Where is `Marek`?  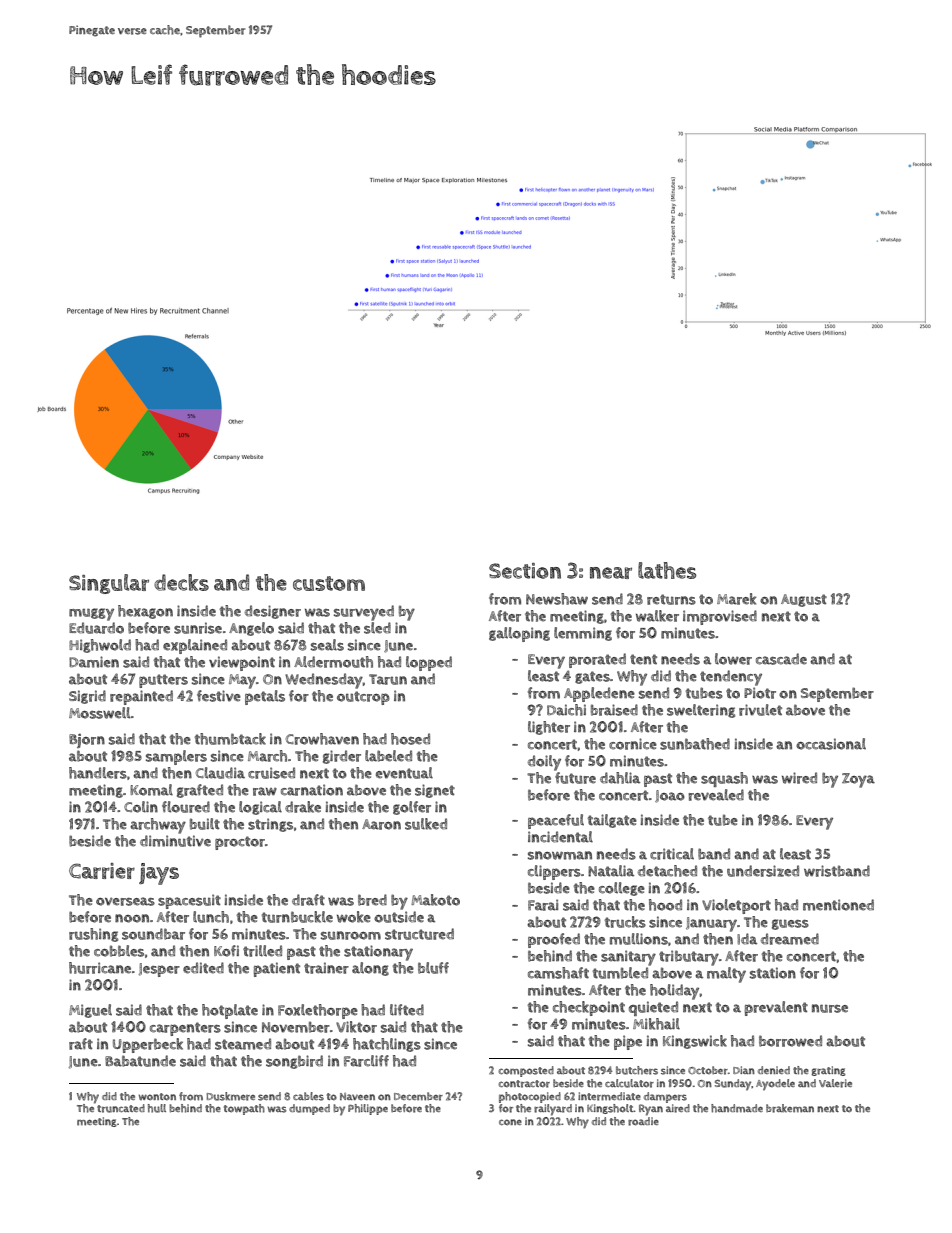
Marek is located at coordinates (736, 599).
